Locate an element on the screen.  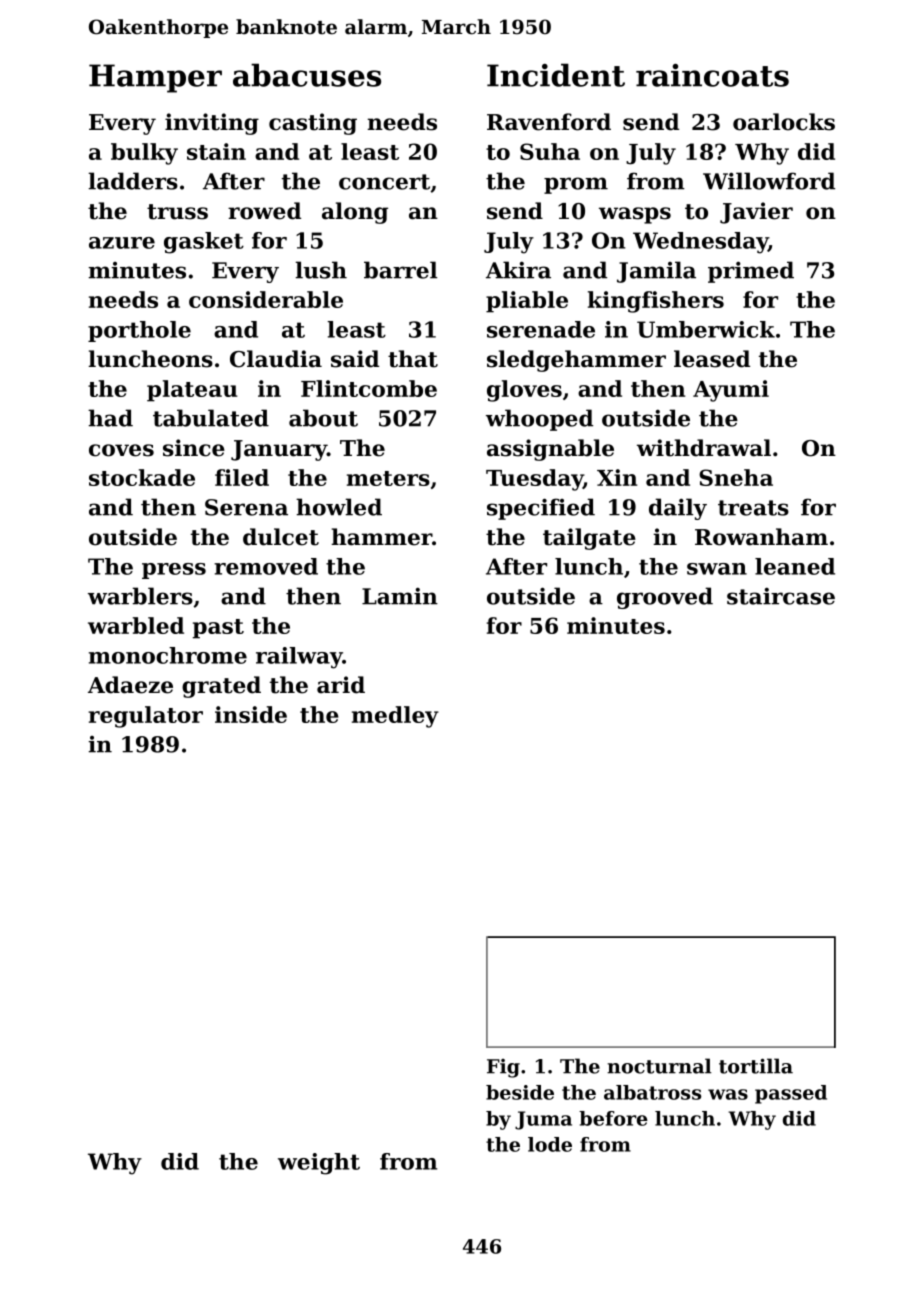
passed is located at coordinates (791, 1094).
